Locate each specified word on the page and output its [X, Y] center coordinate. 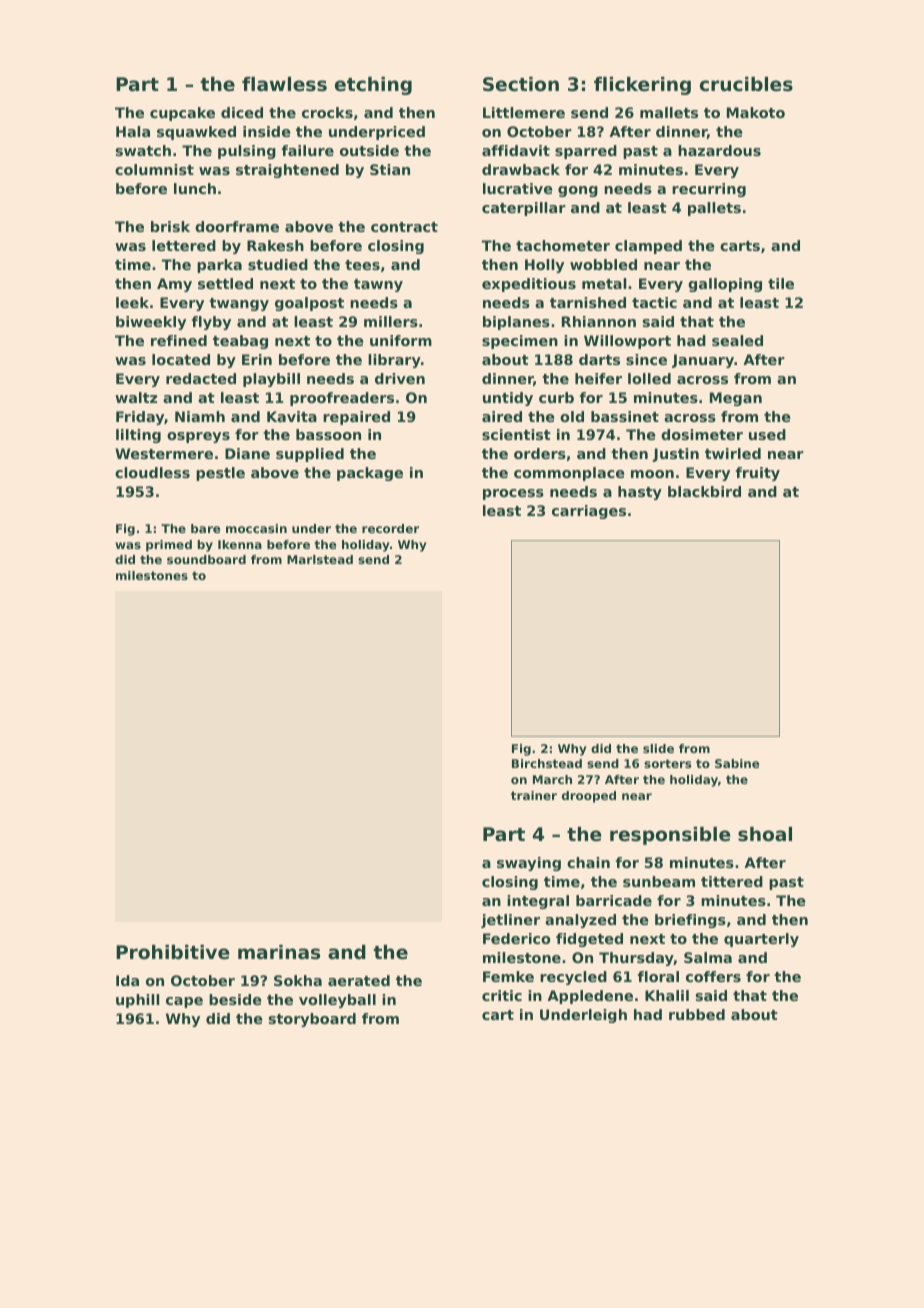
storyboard [312, 1020]
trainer [534, 795]
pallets [714, 209]
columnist [154, 169]
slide [658, 748]
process [513, 494]
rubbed [697, 1014]
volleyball [337, 1001]
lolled [649, 378]
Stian [390, 169]
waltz [136, 397]
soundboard [206, 559]
